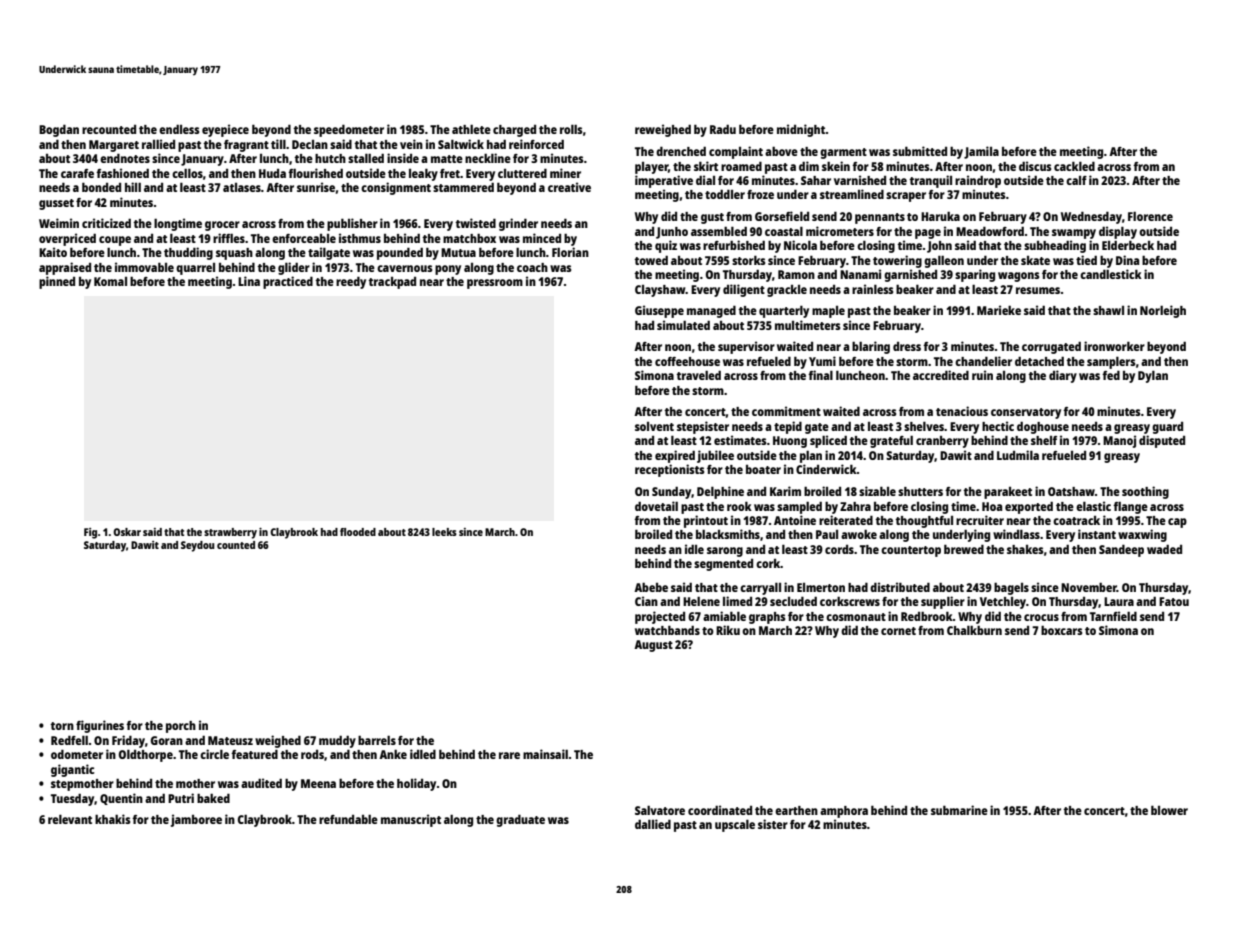 The width and height of the document is (1233, 952). Describe the element at coordinates (844, 812) in the document. I see `amphora` at that location.
